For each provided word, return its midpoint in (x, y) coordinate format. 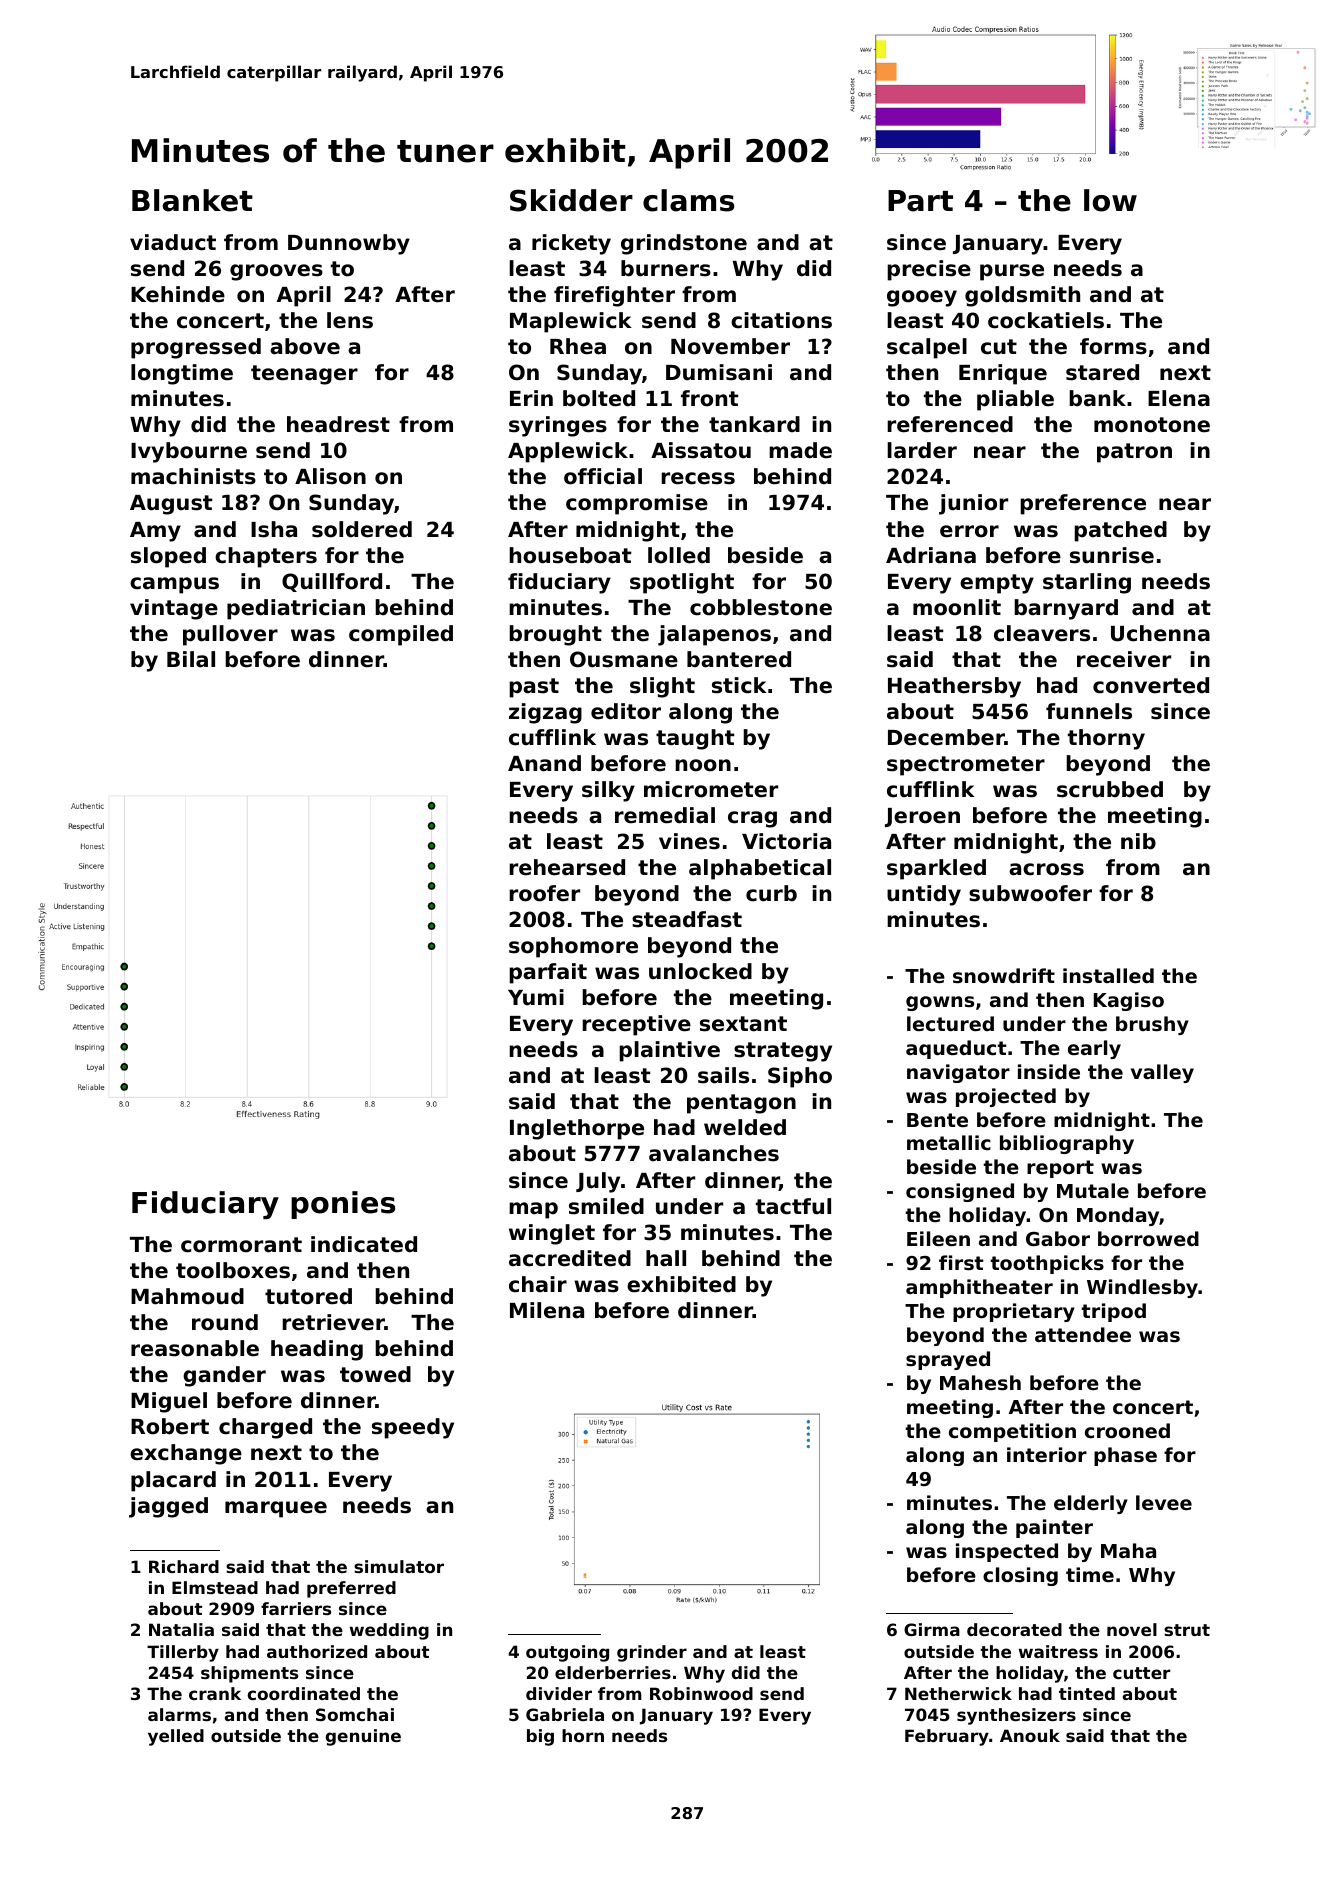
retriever (333, 1322)
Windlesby (1142, 1288)
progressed (196, 348)
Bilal (191, 659)
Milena (547, 1310)
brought (555, 635)
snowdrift (1004, 976)
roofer (544, 893)
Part (920, 201)
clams (688, 200)
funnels (1089, 711)
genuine (363, 1737)
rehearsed (567, 867)
